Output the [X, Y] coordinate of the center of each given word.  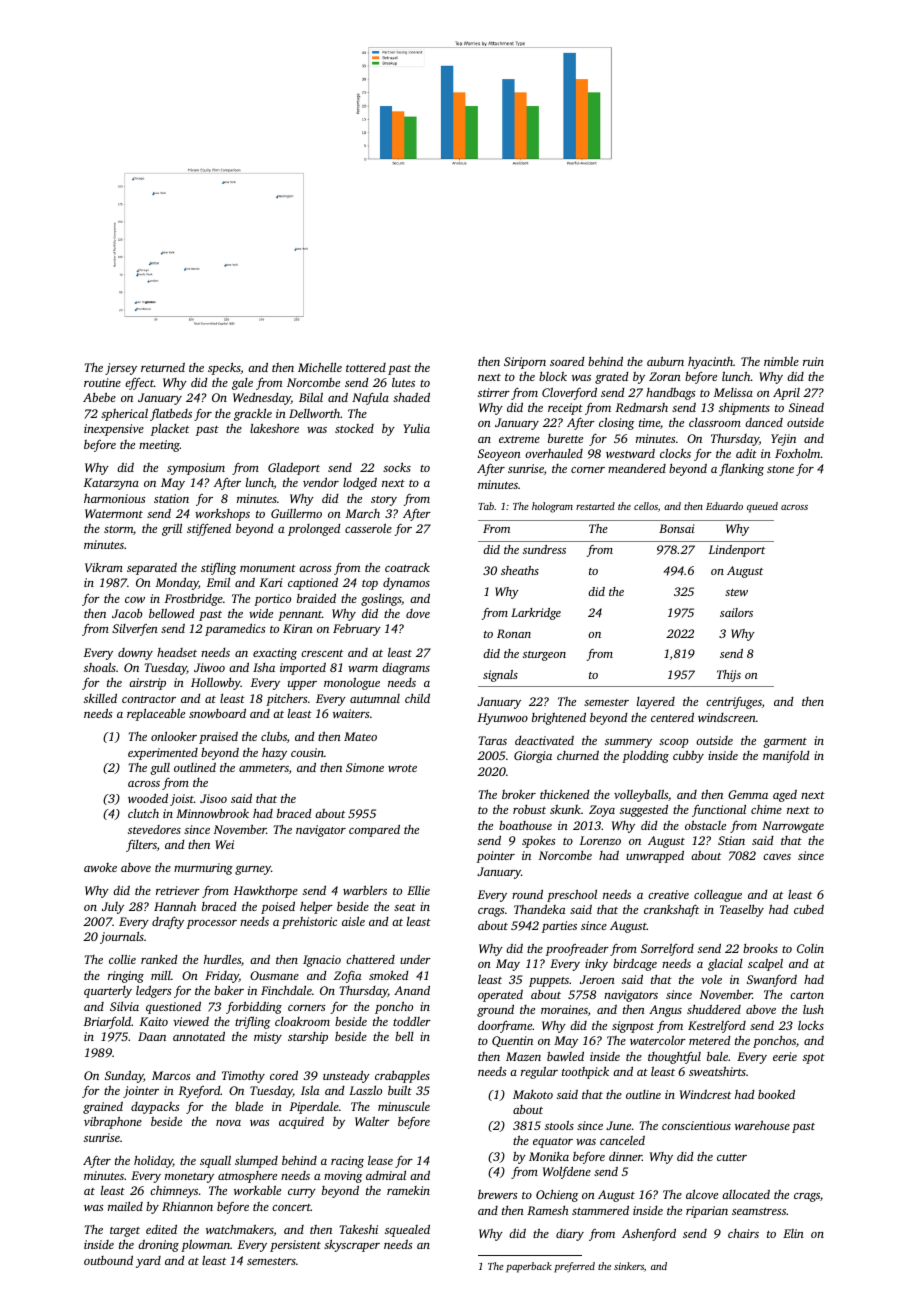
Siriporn [525, 363]
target [125, 1232]
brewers [498, 1194]
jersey [121, 369]
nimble [781, 361]
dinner [625, 1156]
